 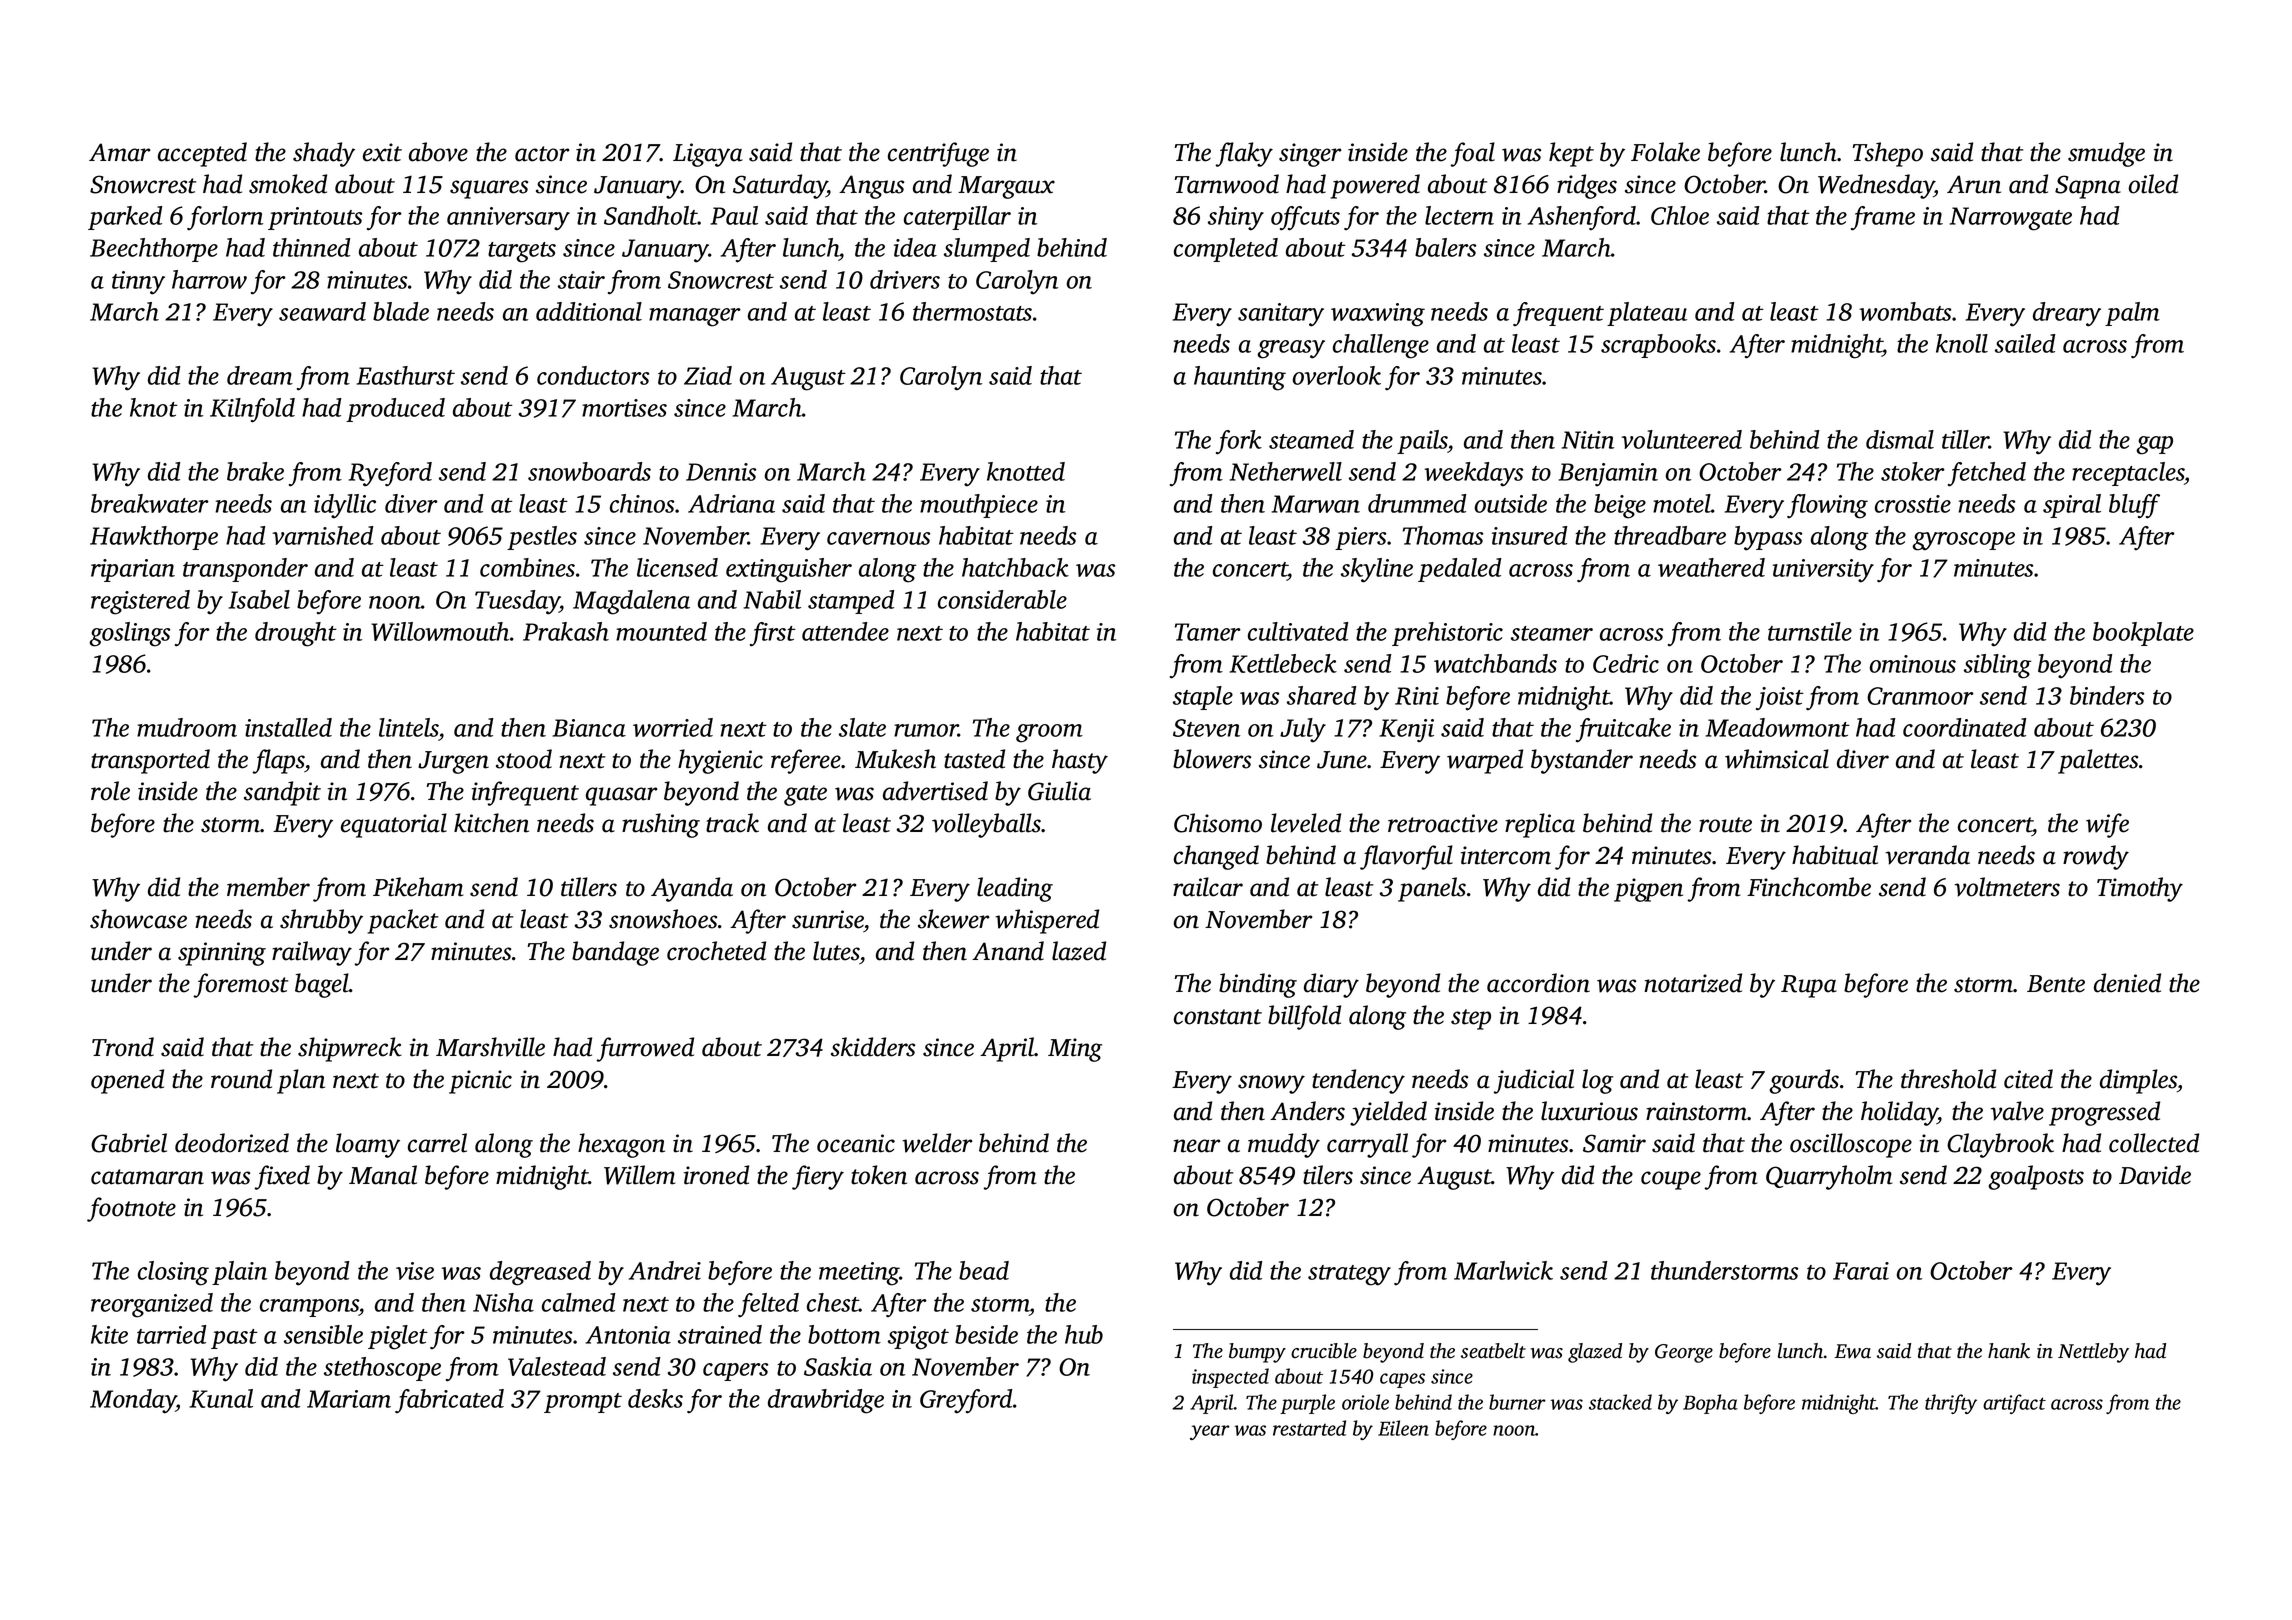 What do you see at coordinates (382, 1369) in the image?
I see `stethoscope` at bounding box center [382, 1369].
